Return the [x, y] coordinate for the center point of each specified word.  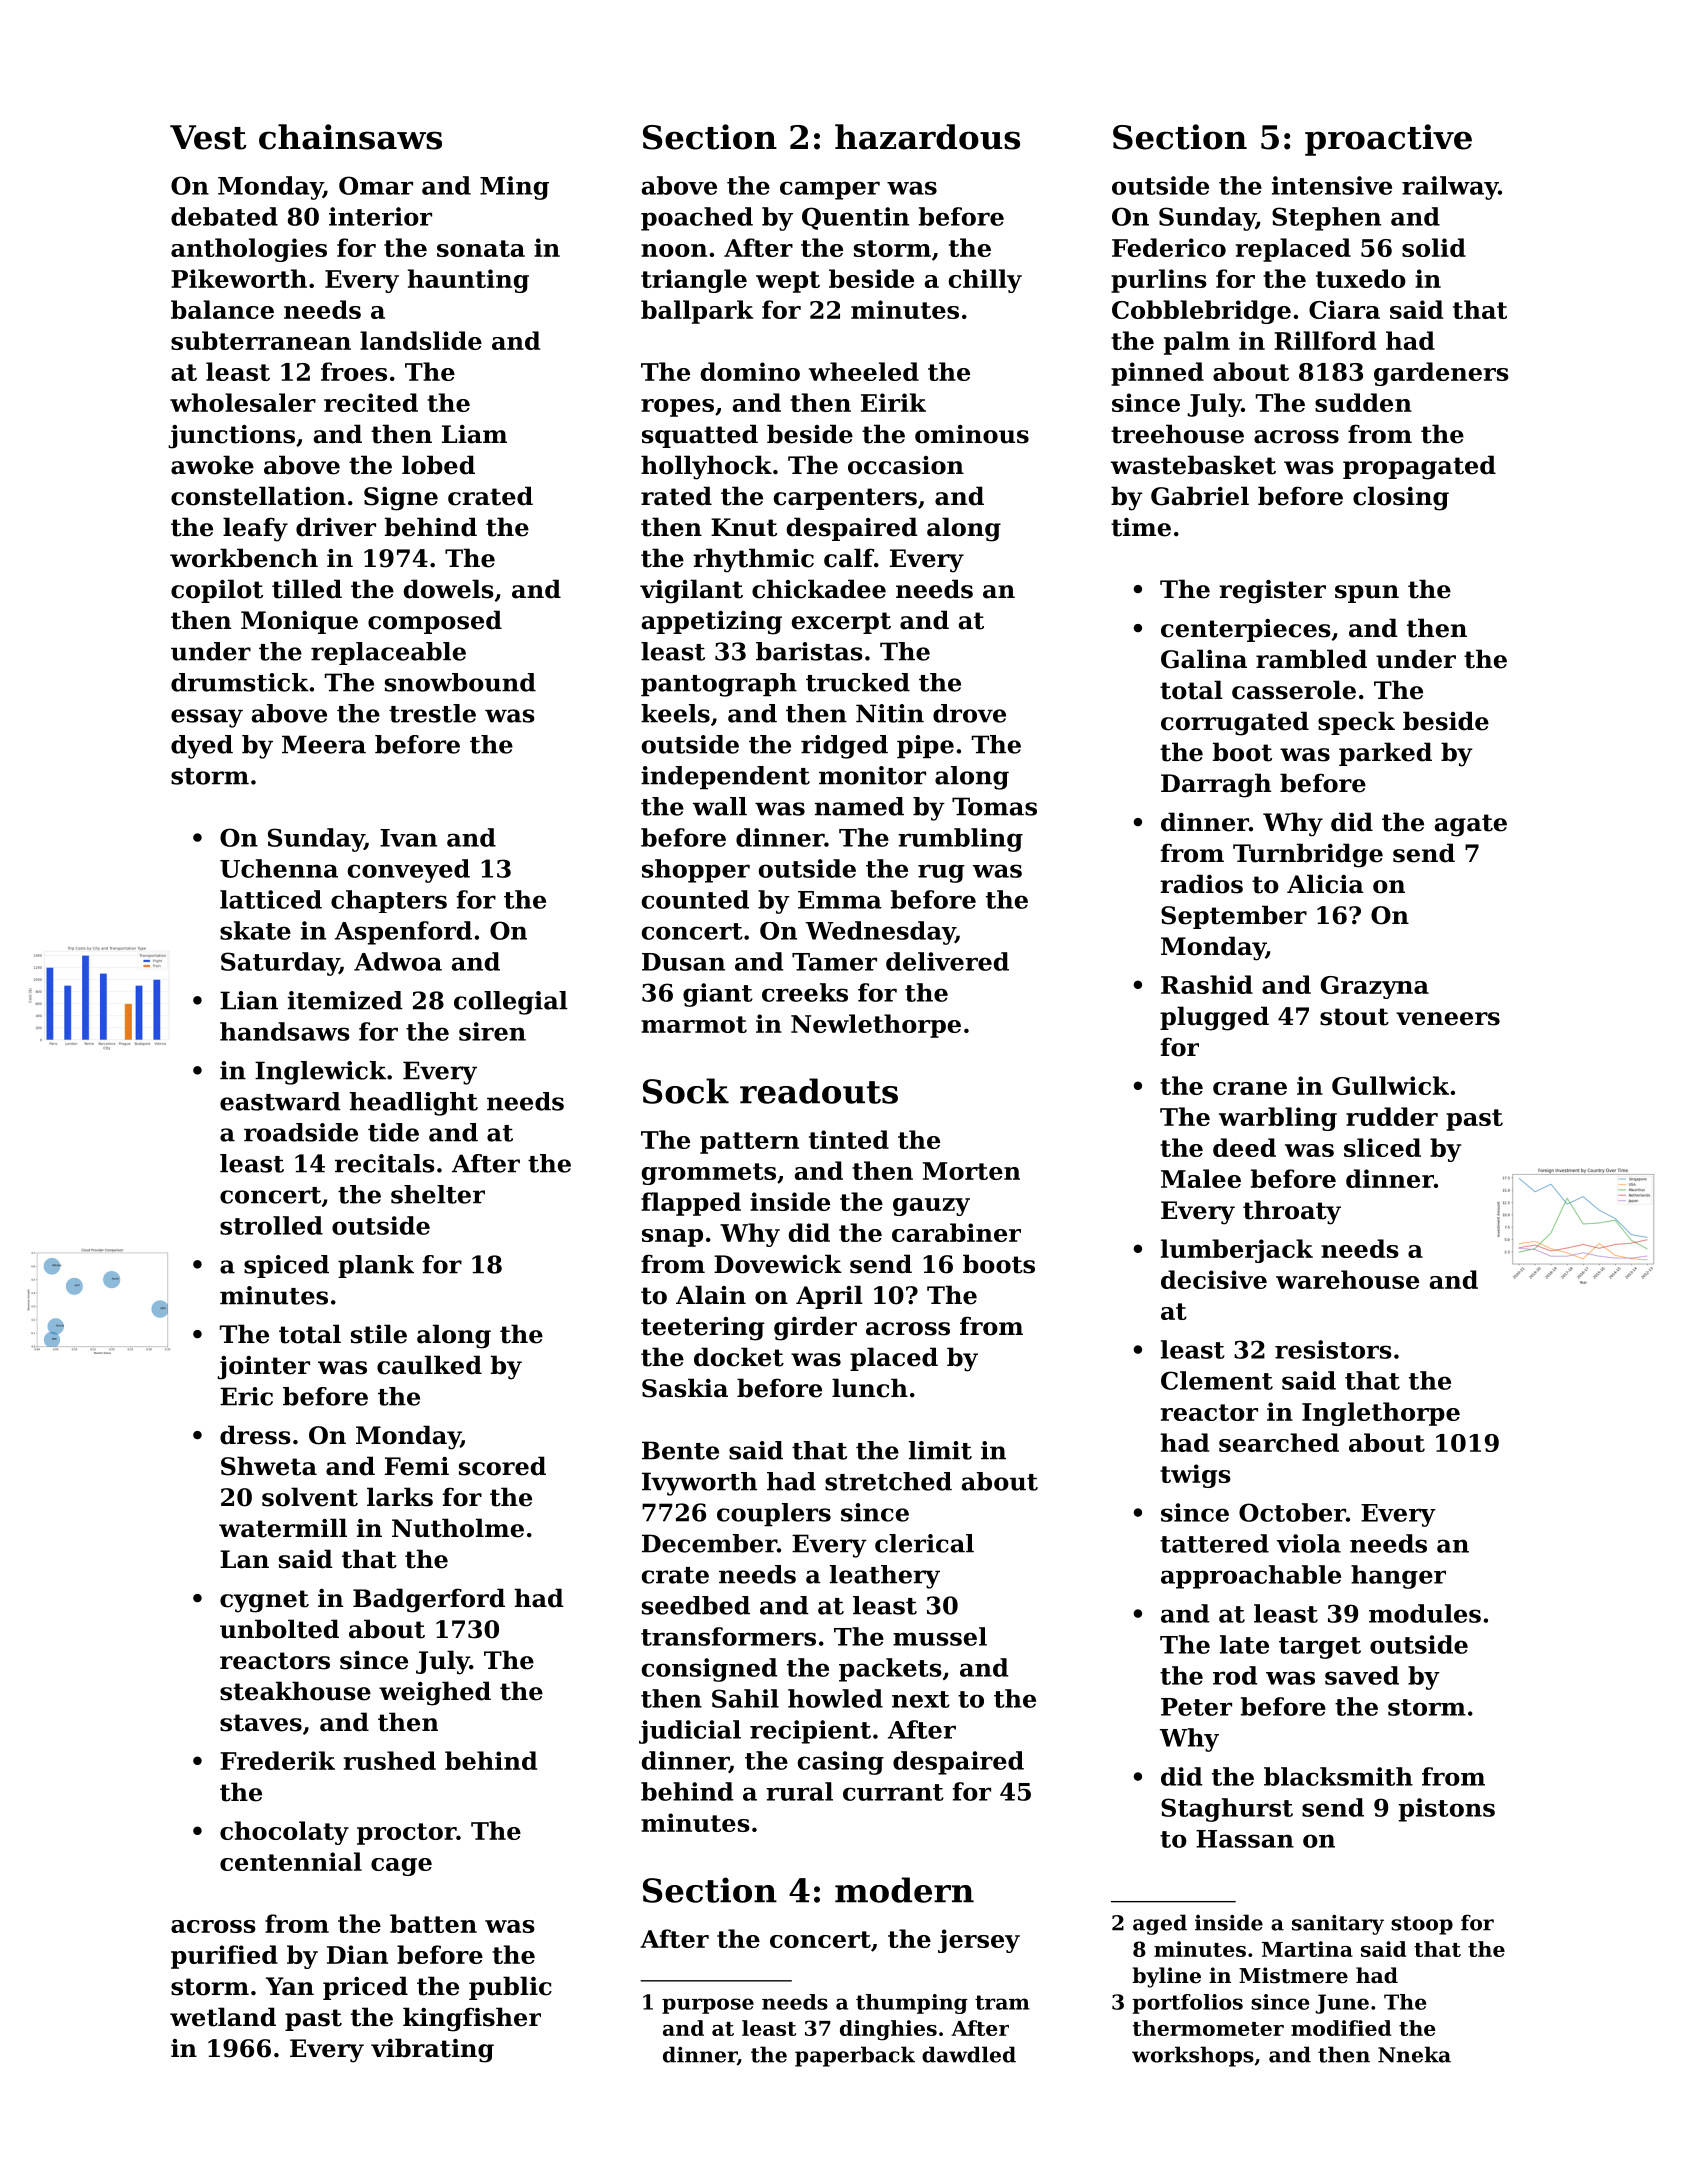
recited [371, 402]
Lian [249, 1000]
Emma [840, 900]
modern [904, 1890]
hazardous [927, 137]
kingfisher [472, 2019]
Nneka [1414, 2054]
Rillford [1325, 340]
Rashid [1207, 984]
